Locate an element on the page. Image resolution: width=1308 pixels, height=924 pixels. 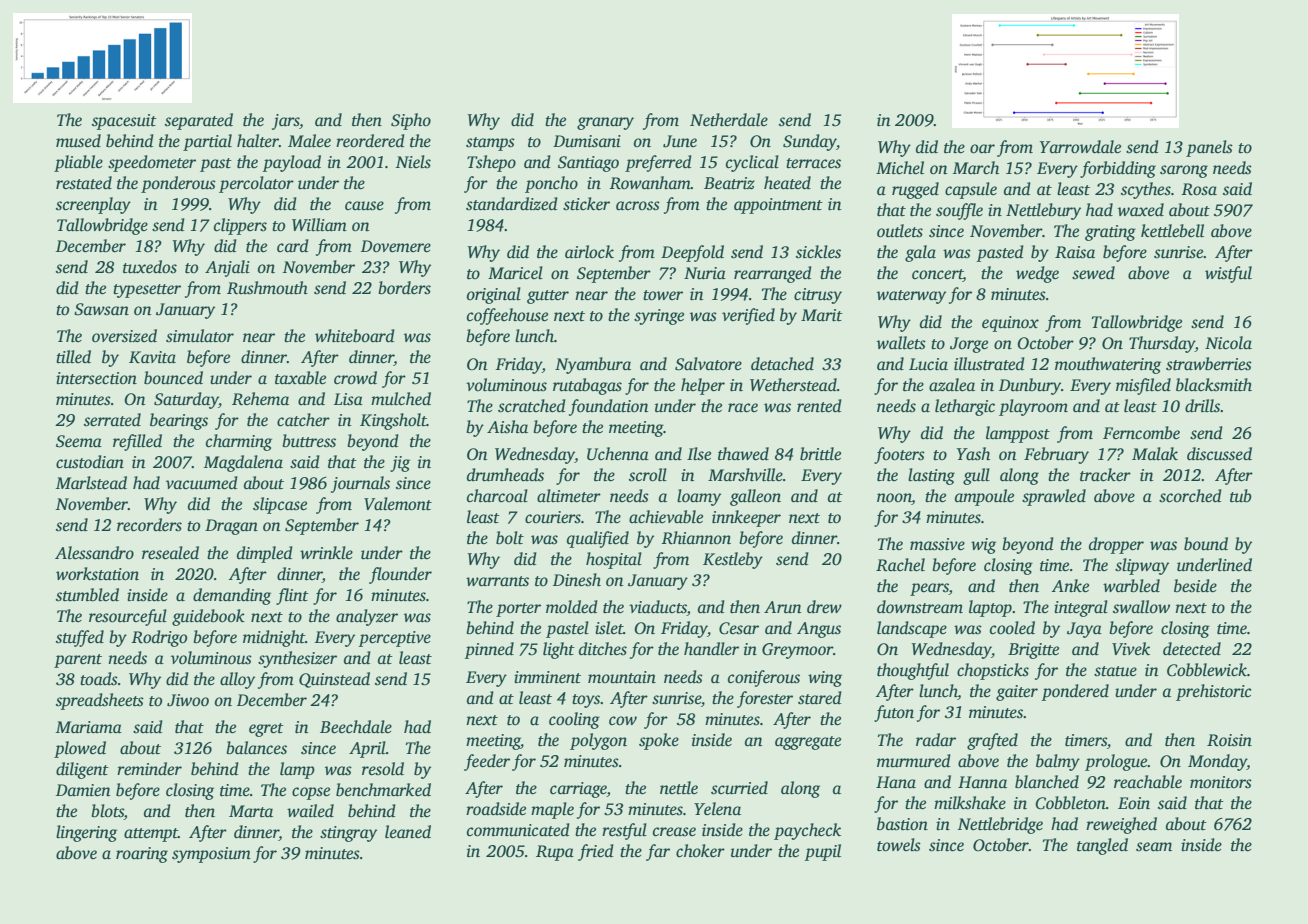
Dovemere is located at coordinates (396, 246).
